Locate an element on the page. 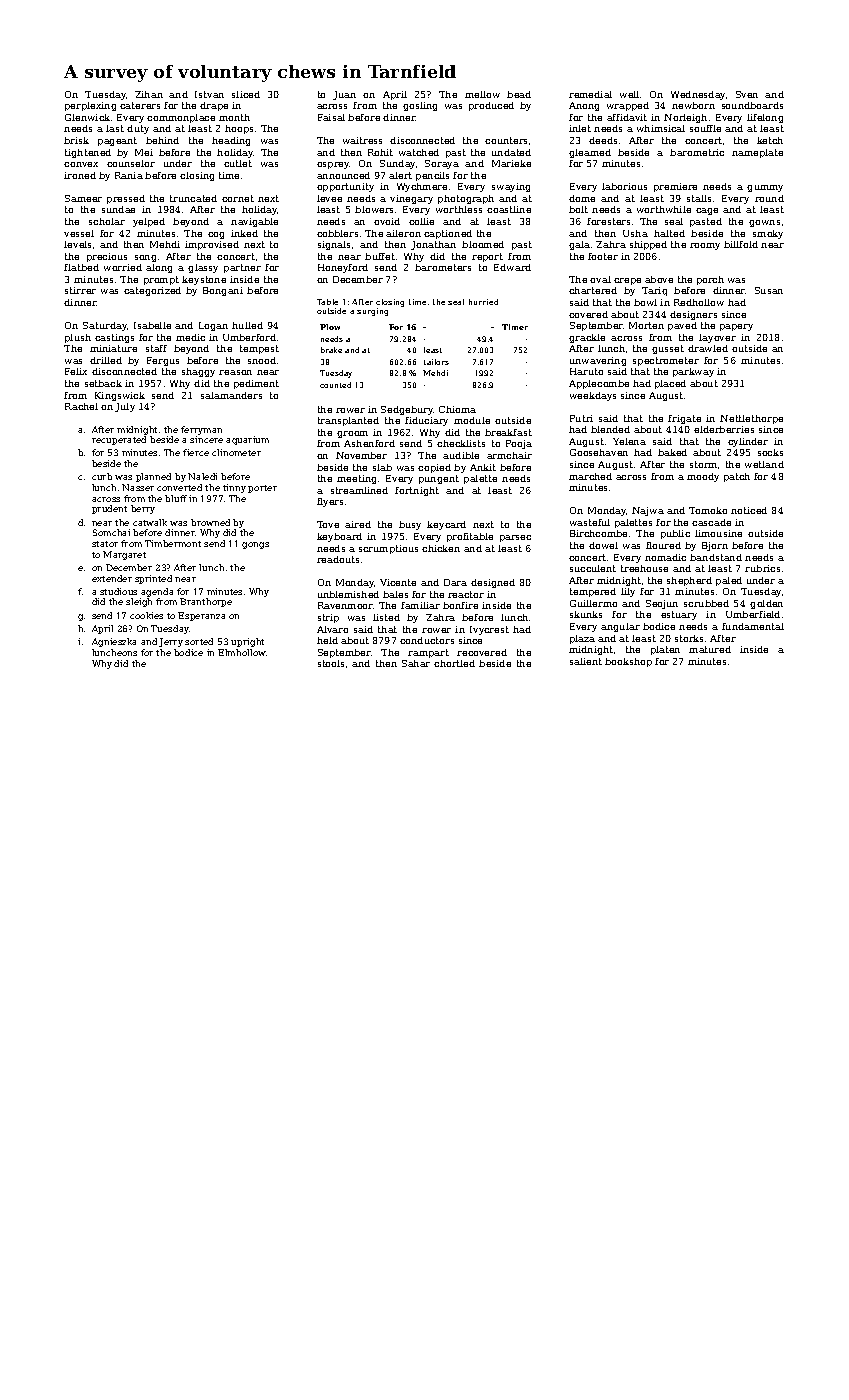 The image size is (849, 1400). storks is located at coordinates (689, 638).
